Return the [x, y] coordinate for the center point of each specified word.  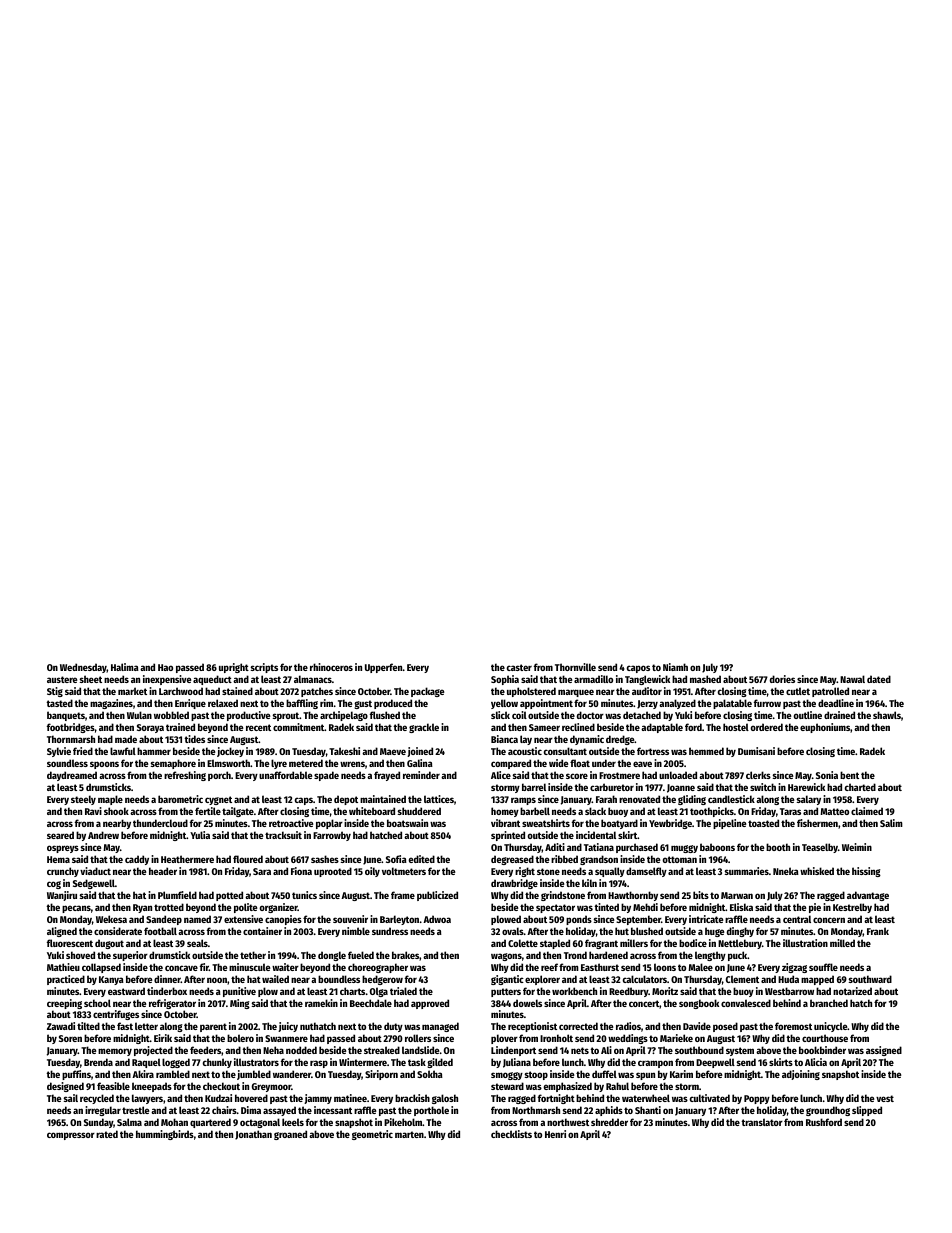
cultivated [709, 1098]
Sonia [827, 775]
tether [253, 955]
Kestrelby [852, 908]
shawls [887, 715]
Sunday [98, 1123]
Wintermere [363, 1062]
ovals [513, 931]
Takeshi [344, 751]
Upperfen [384, 668]
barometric [180, 799]
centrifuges [116, 1015]
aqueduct [212, 680]
